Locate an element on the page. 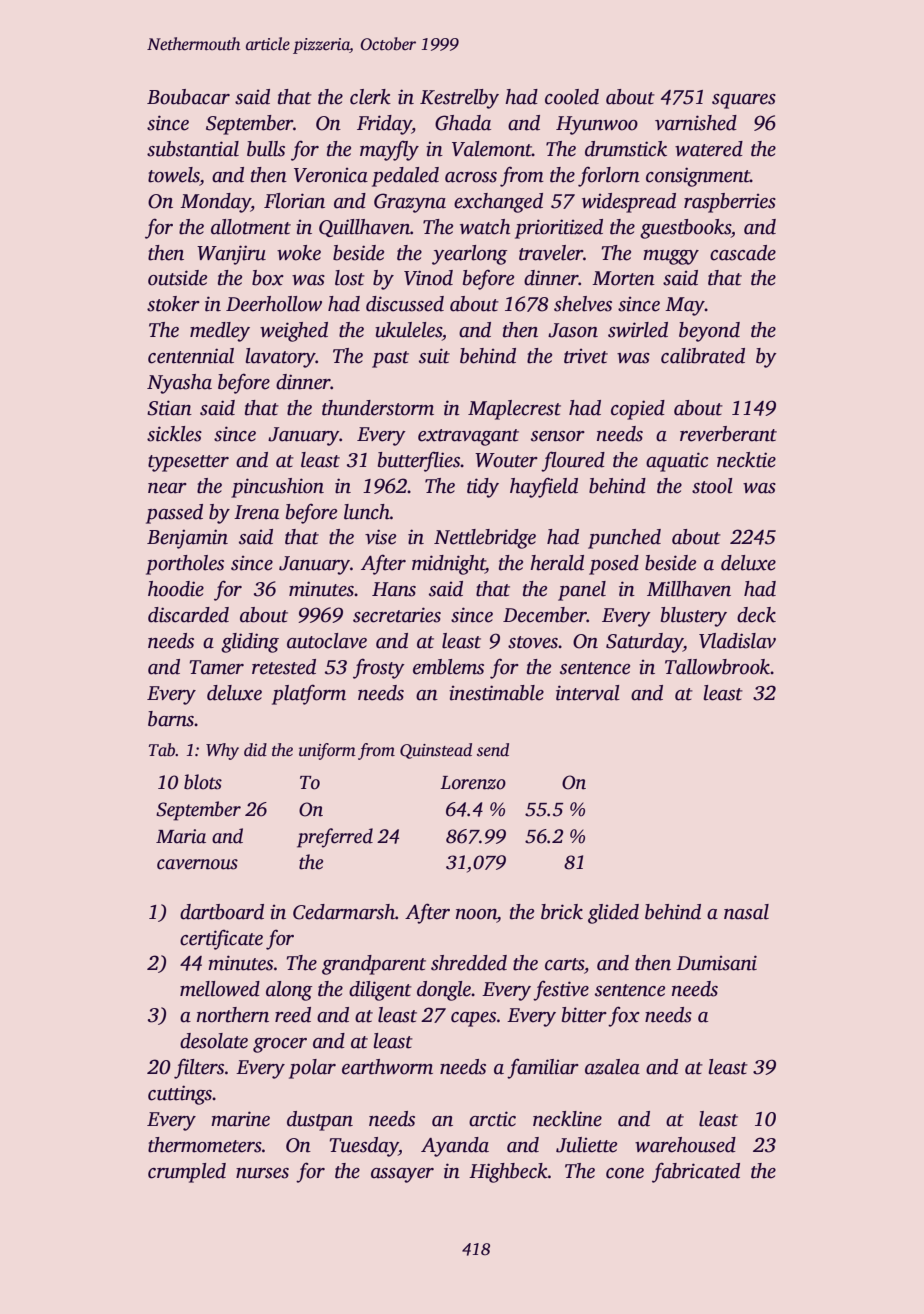 The width and height of the image is (924, 1314). pincushion is located at coordinates (277, 488).
